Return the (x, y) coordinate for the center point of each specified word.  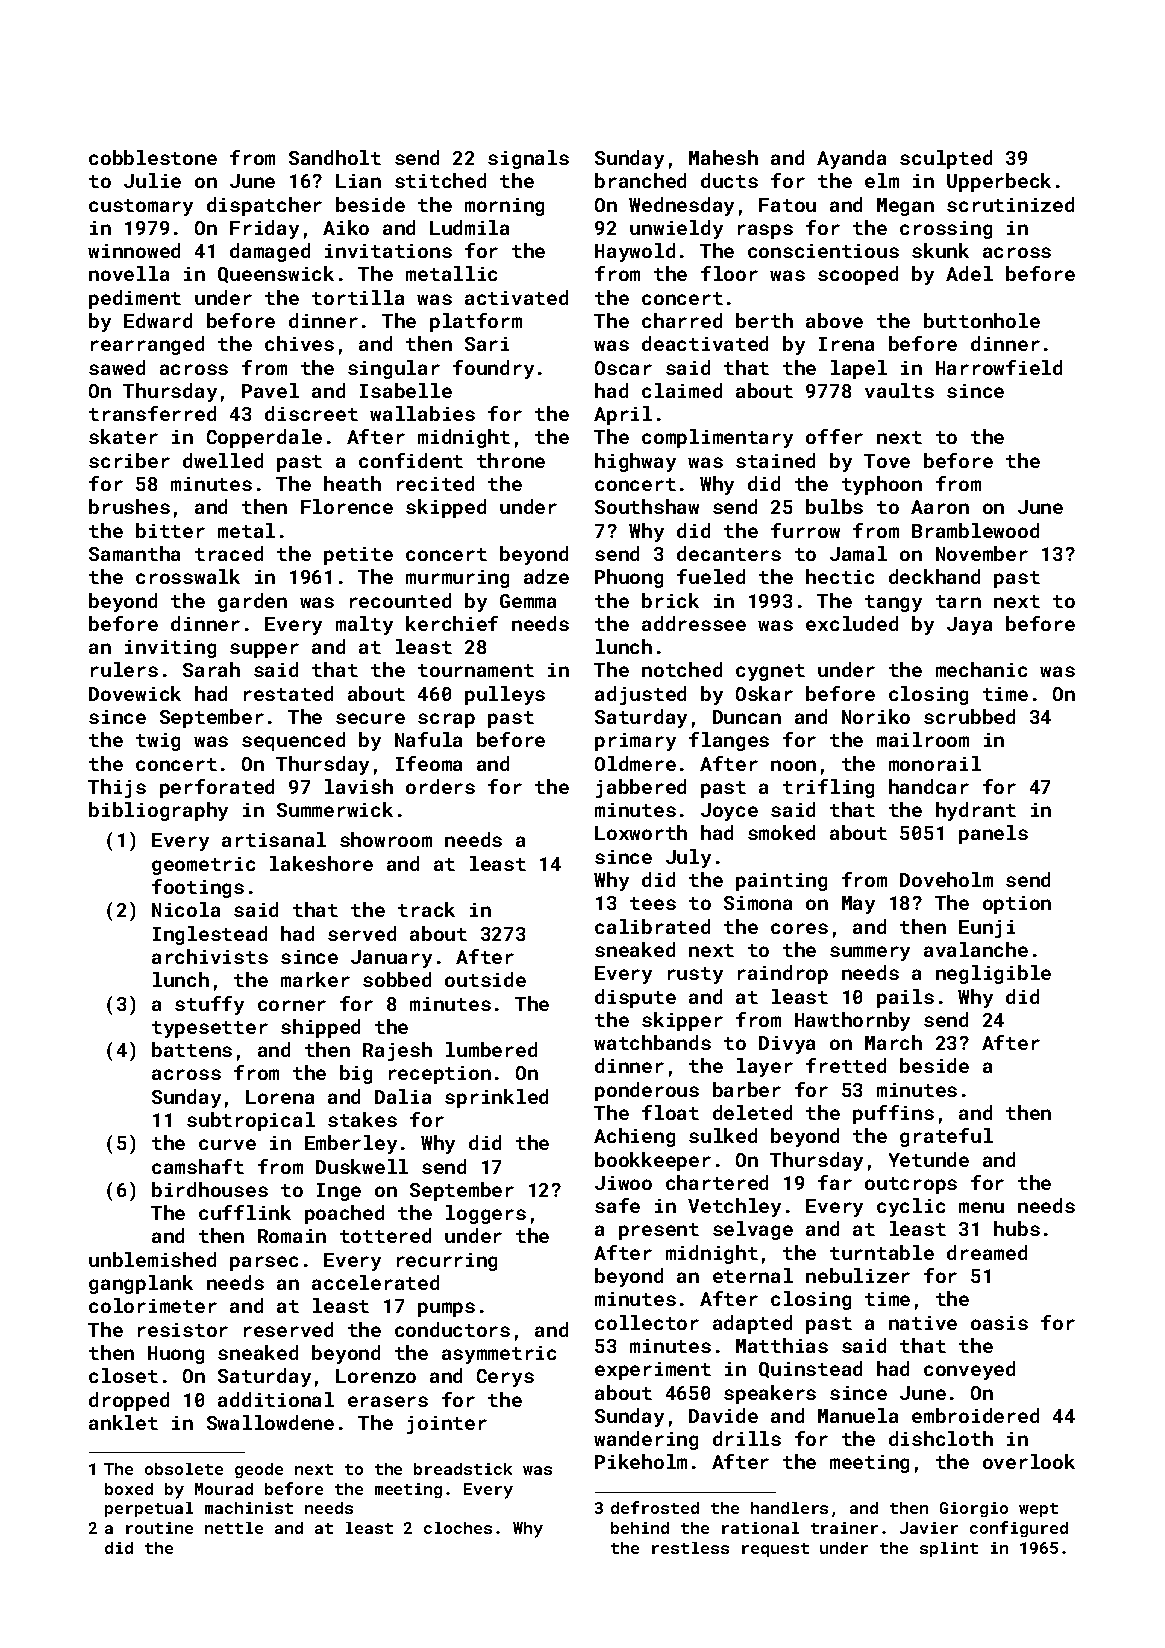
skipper (682, 1021)
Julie (152, 180)
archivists (210, 956)
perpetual (149, 1509)
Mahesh (723, 157)
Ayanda (851, 159)
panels (993, 834)
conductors (452, 1329)
